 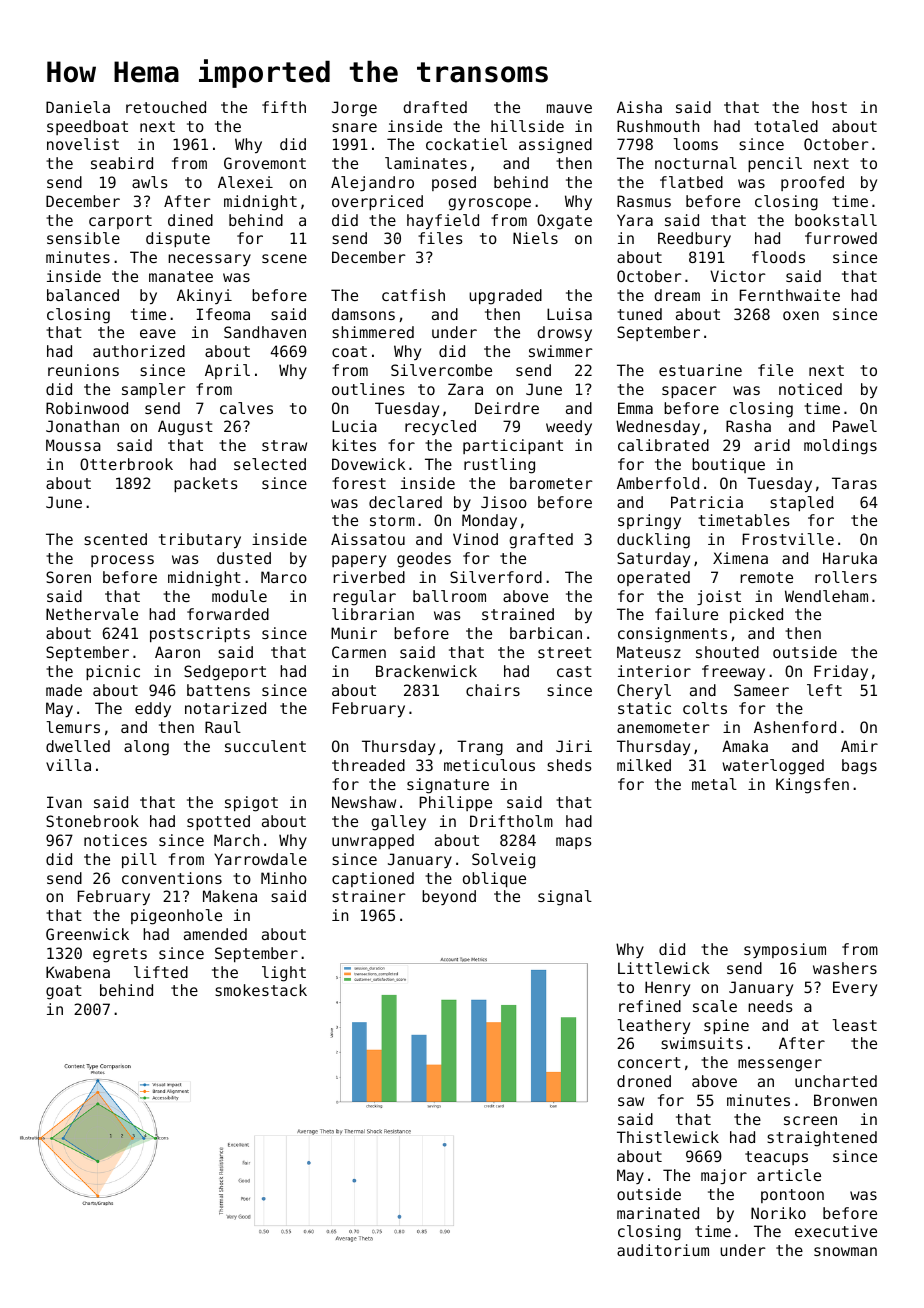 I want to click on Stonebrook, so click(x=92, y=821).
